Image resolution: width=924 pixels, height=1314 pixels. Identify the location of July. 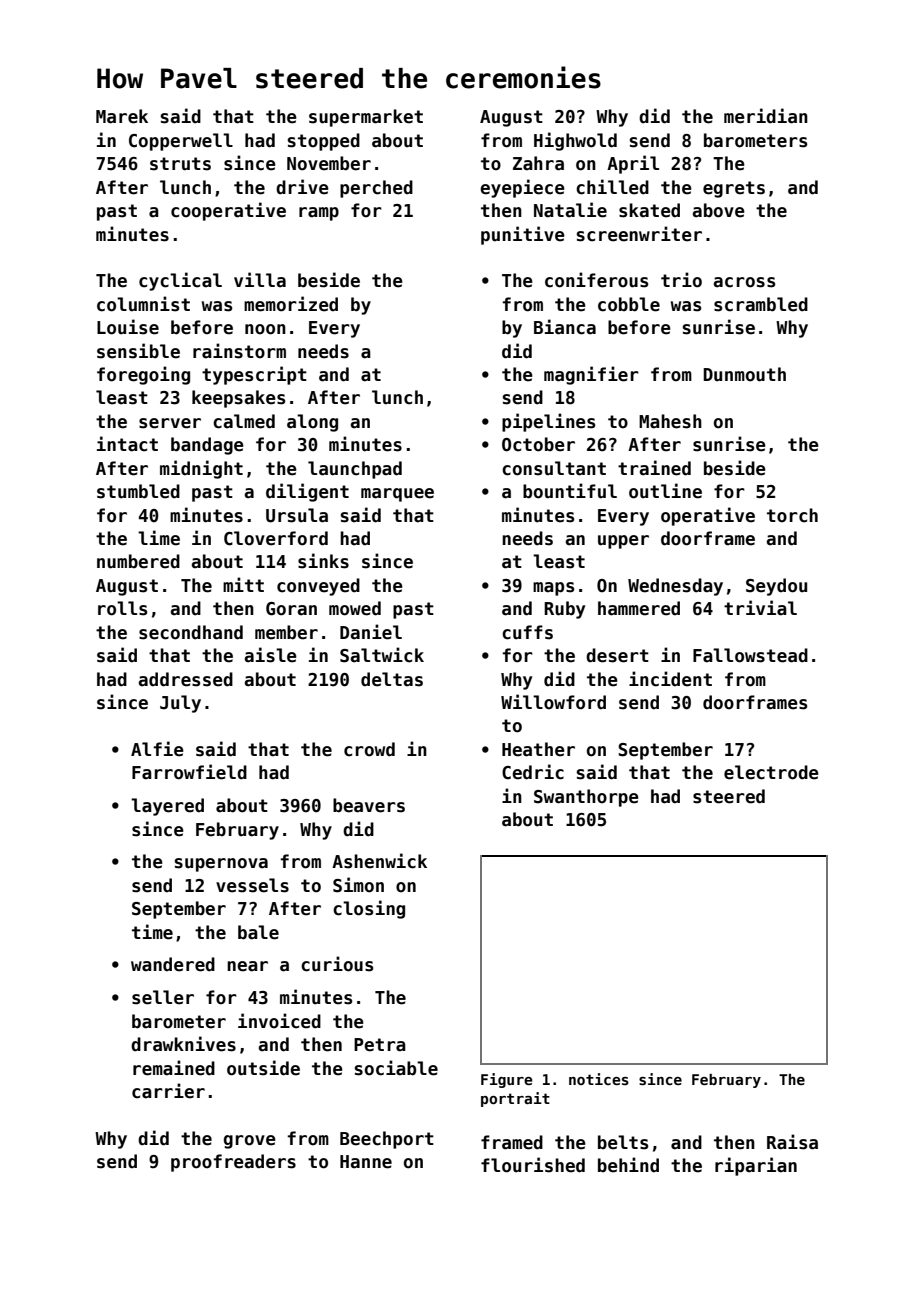
(180, 704).
